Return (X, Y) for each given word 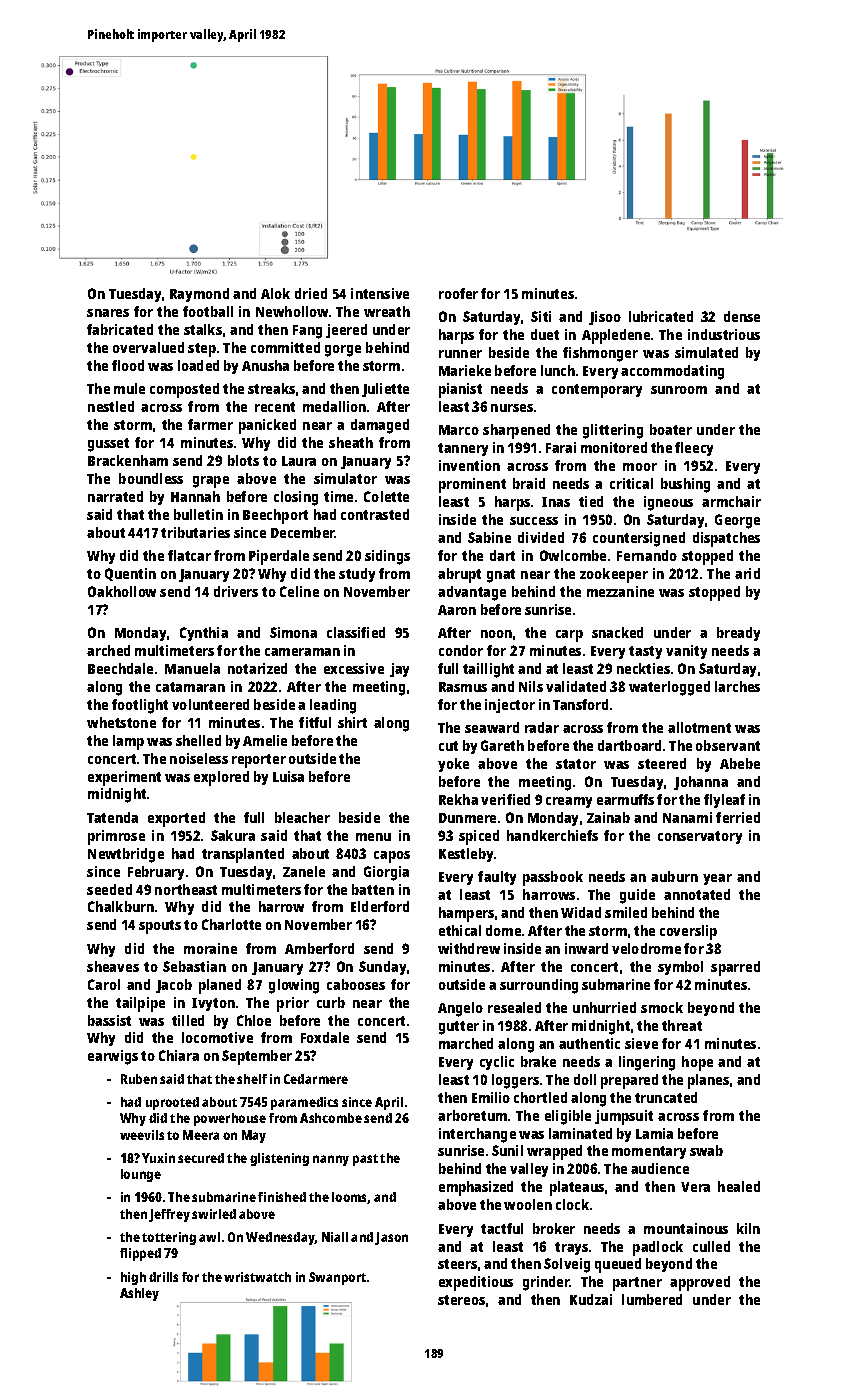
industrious (724, 334)
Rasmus (463, 687)
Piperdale (279, 557)
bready (738, 634)
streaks (271, 388)
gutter (459, 1028)
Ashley (139, 1294)
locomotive (217, 1037)
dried (311, 293)
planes (708, 1081)
